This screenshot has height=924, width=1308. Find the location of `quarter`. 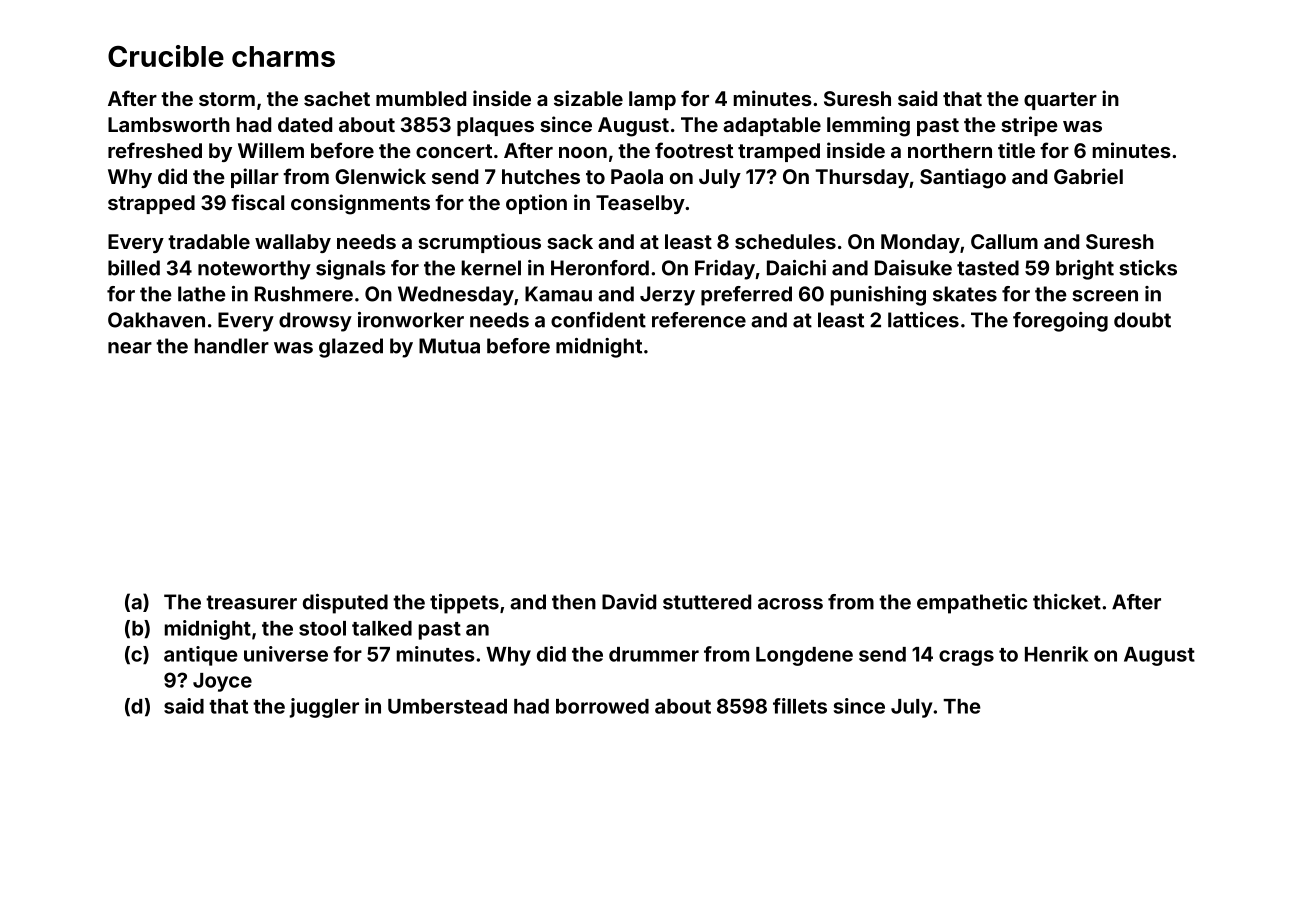

quarter is located at coordinates (1060, 101).
